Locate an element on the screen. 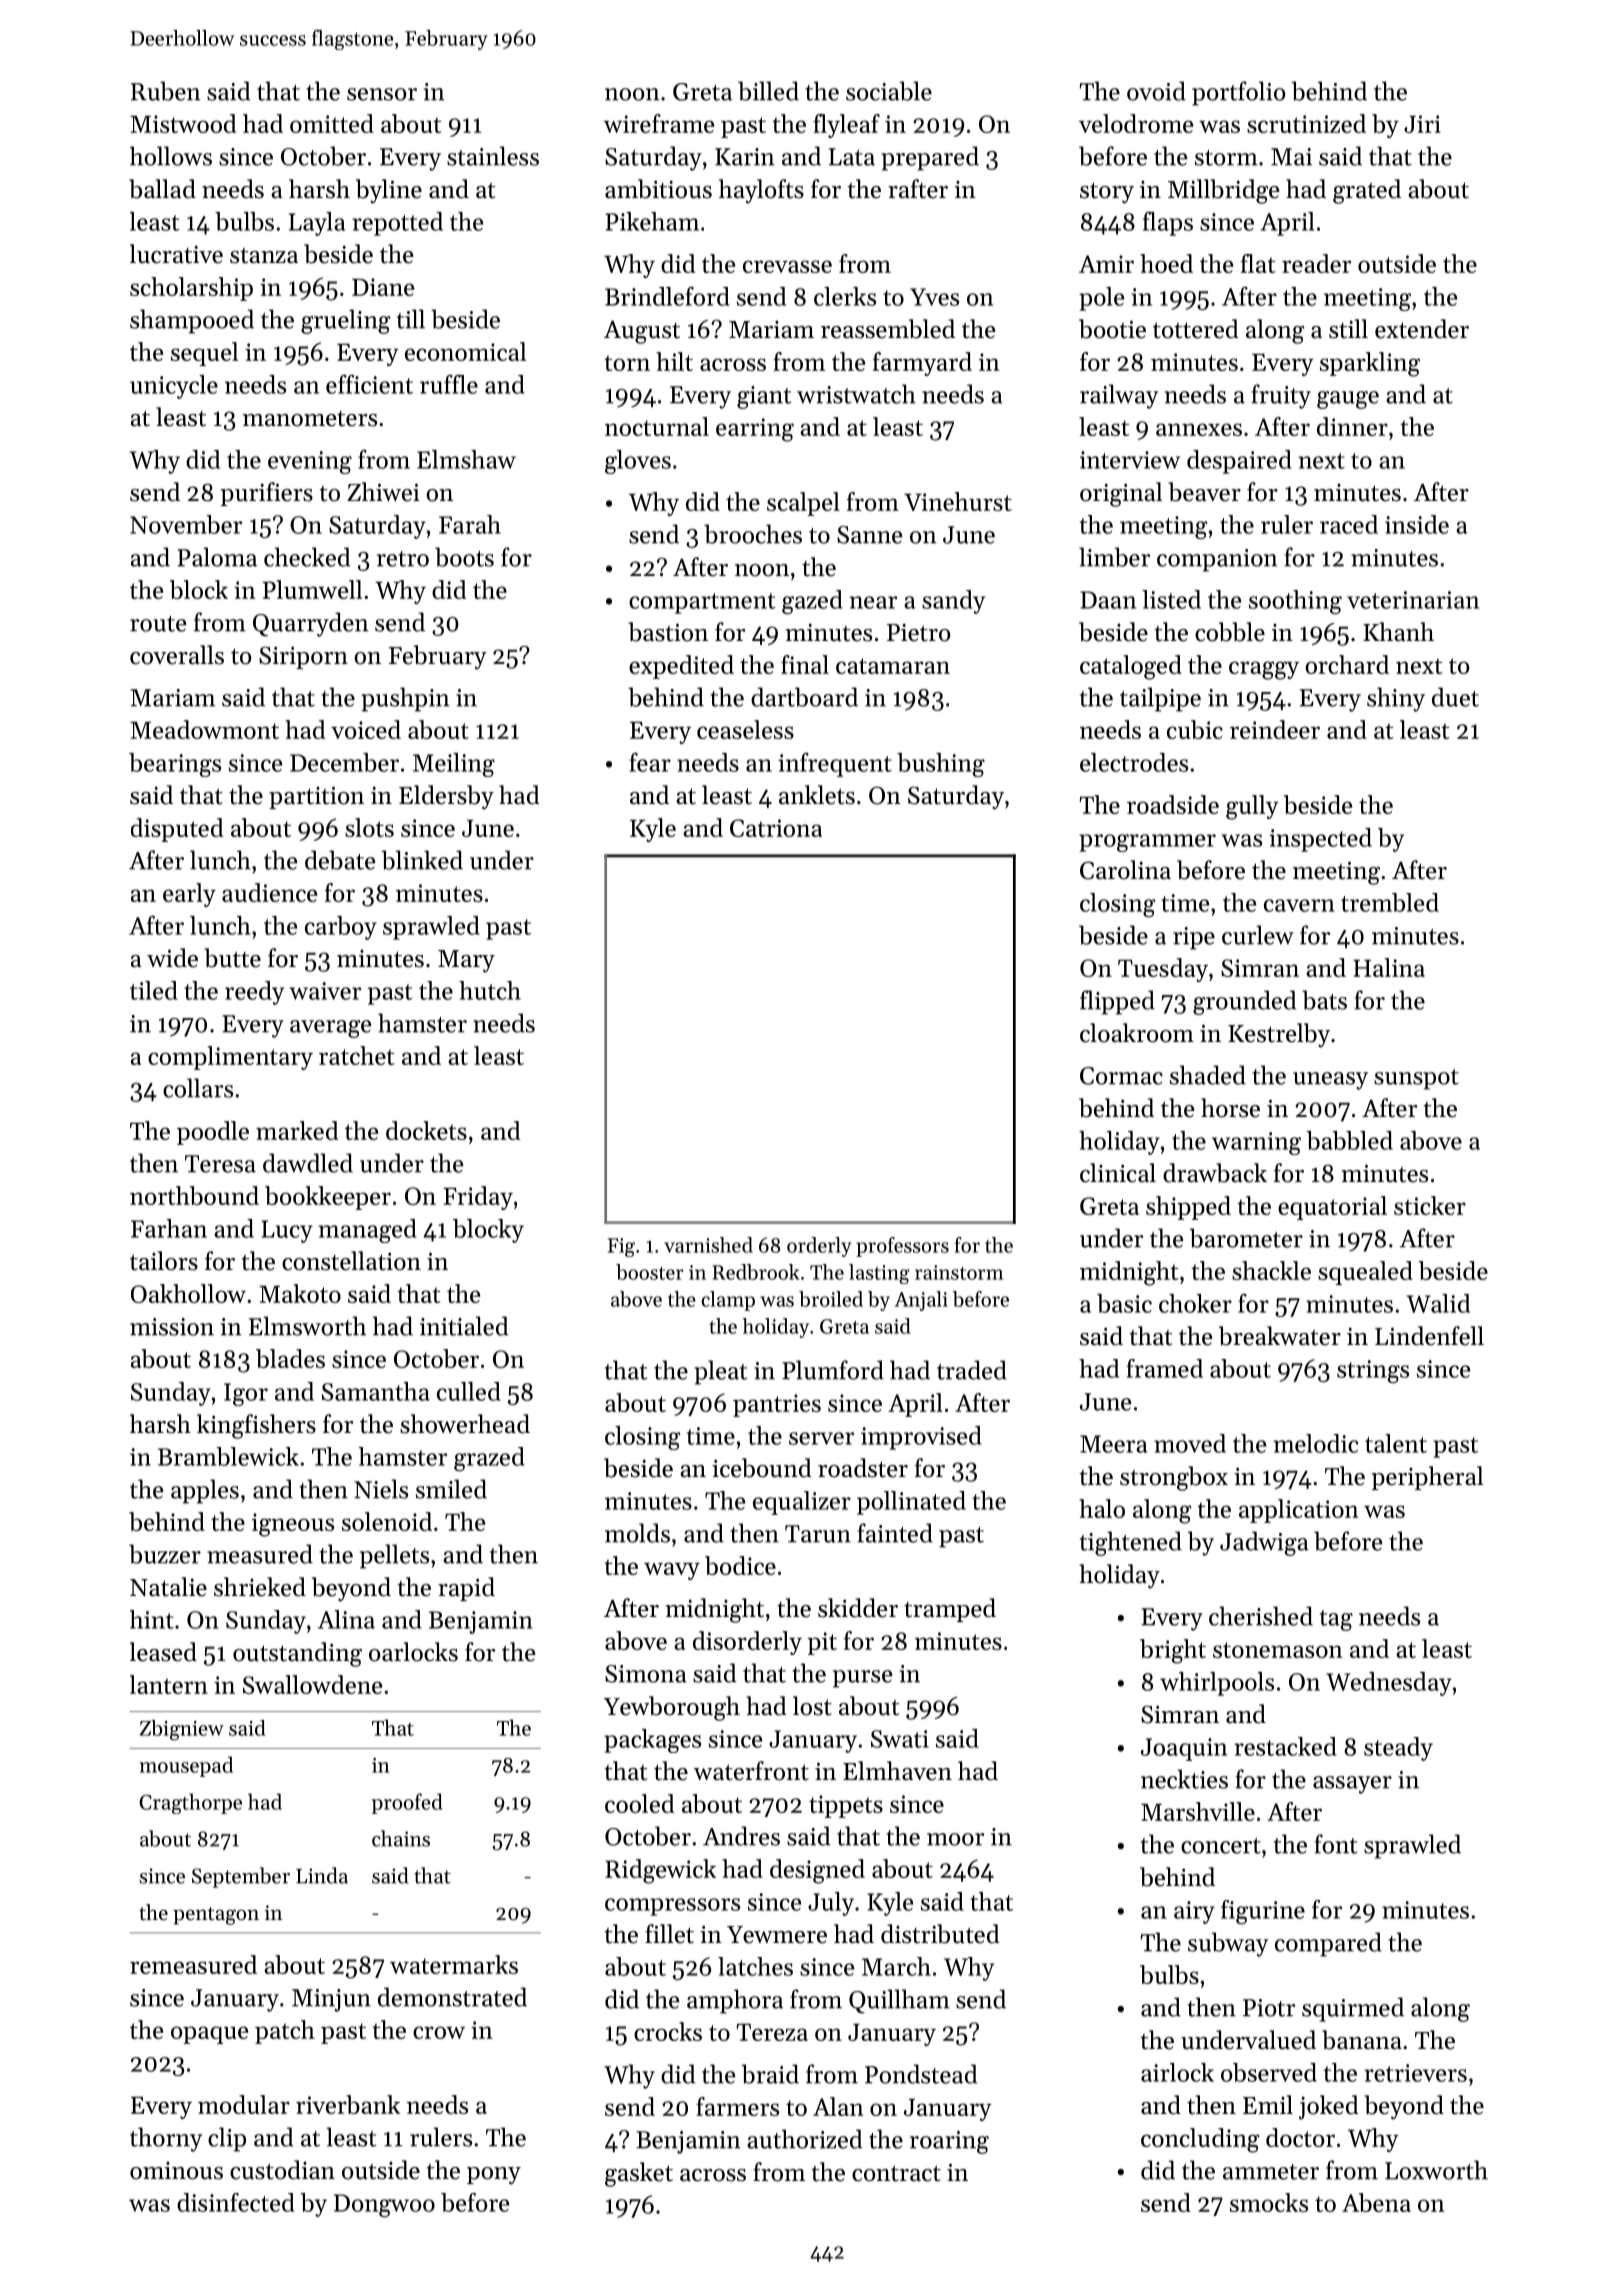 This screenshot has width=1620, height=2292. font is located at coordinates (1335, 1844).
